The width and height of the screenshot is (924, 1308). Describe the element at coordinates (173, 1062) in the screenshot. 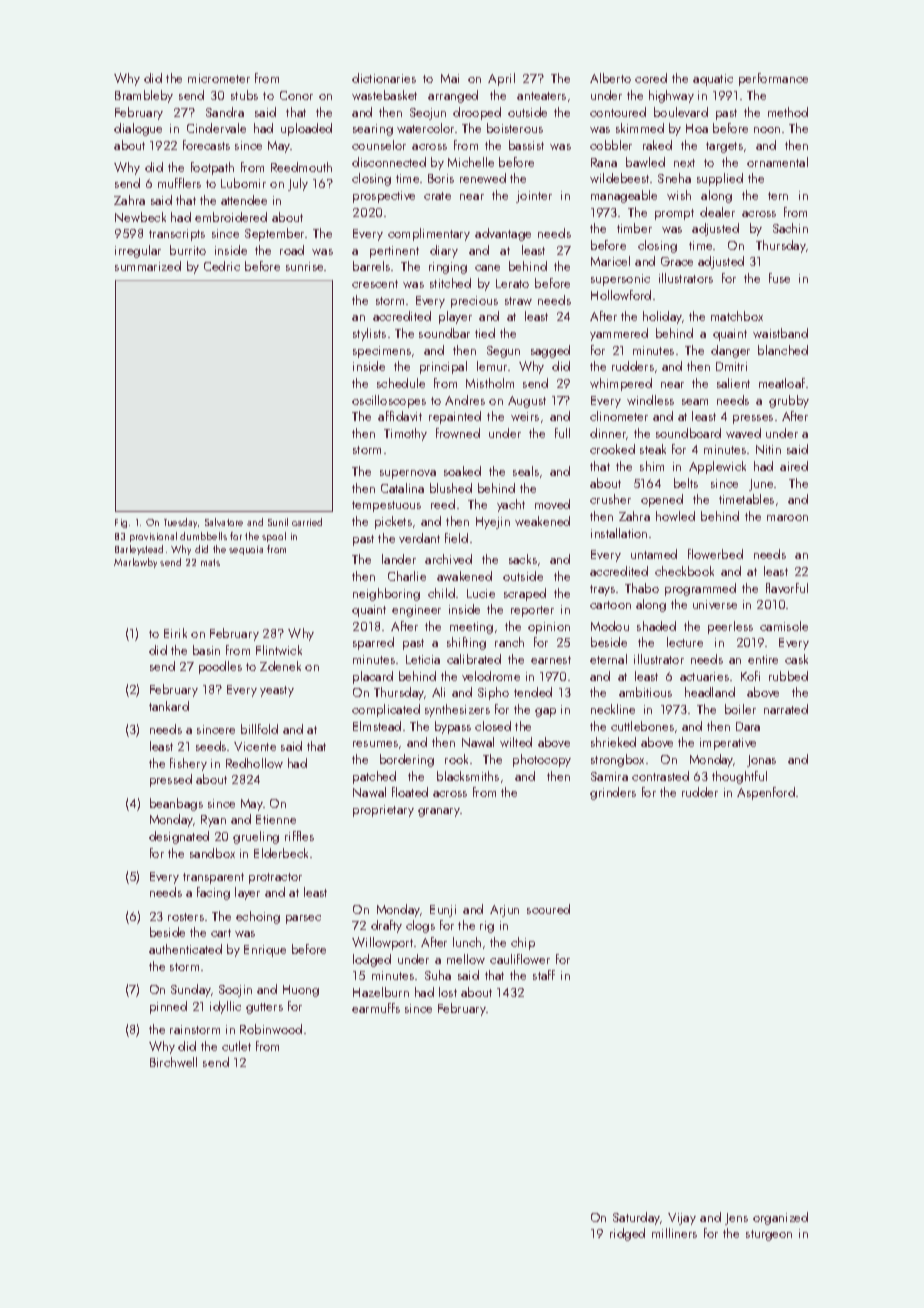

I see `Birchwell` at that location.
